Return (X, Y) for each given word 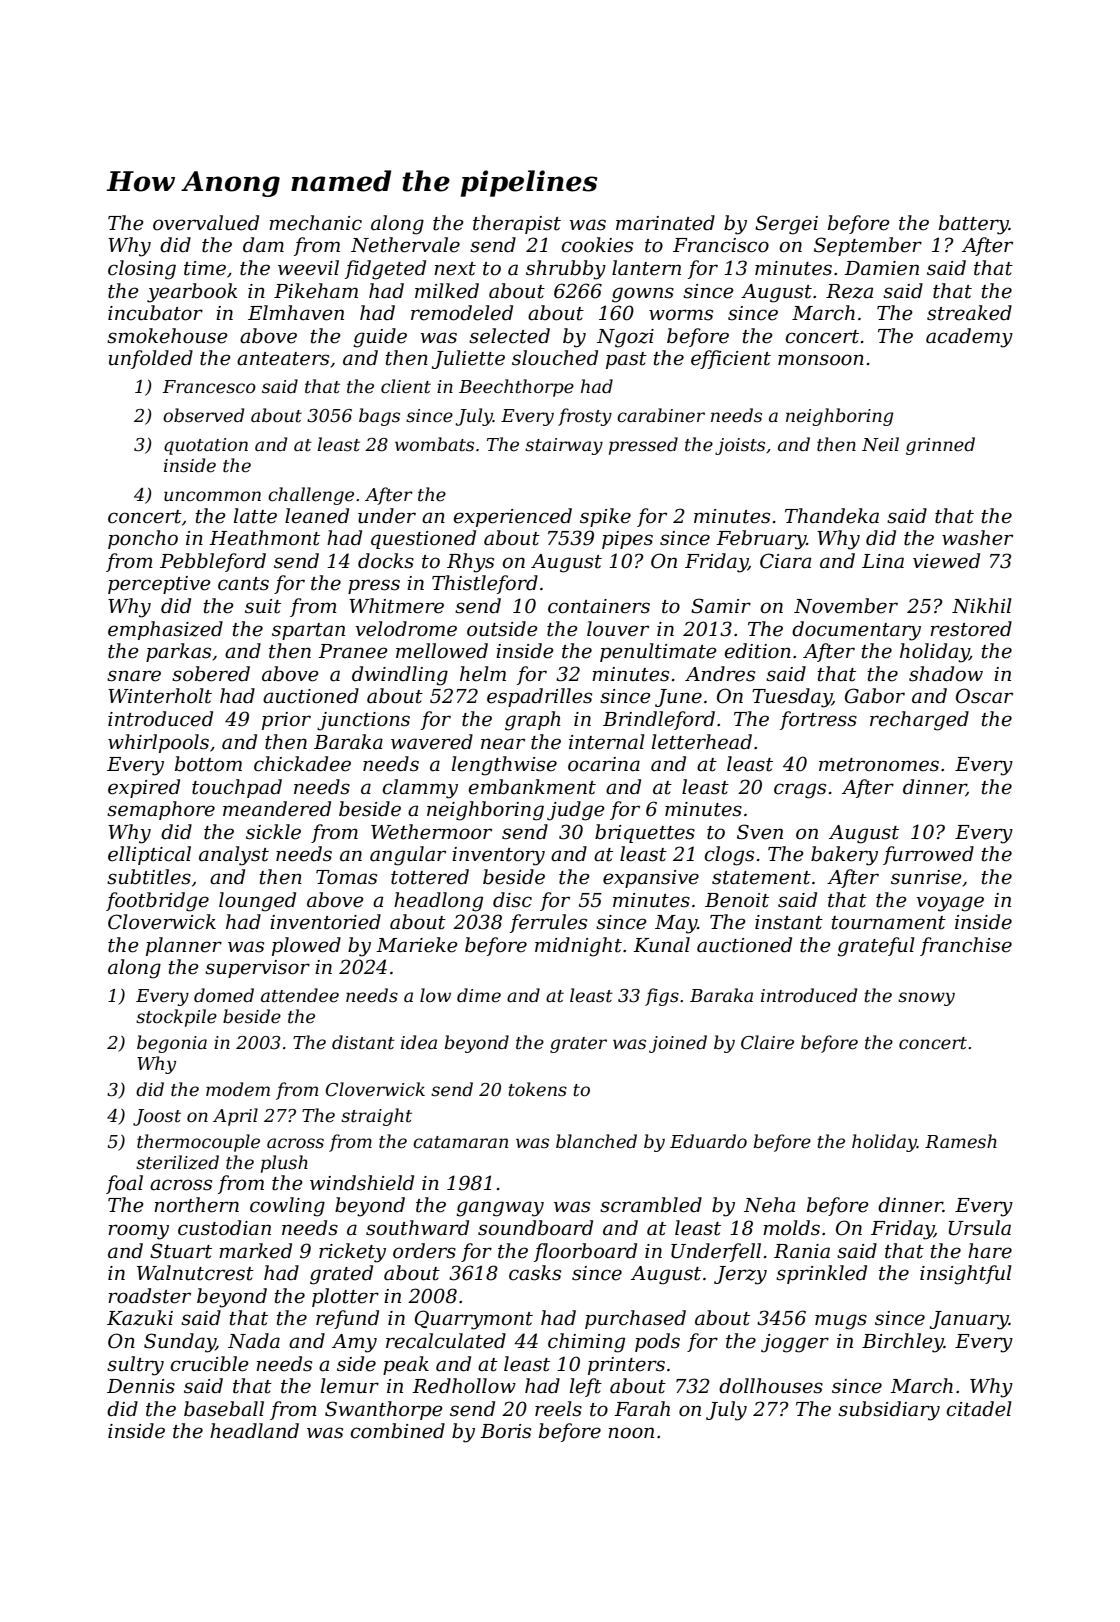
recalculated (446, 1341)
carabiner (661, 415)
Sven (760, 832)
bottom (208, 764)
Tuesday (792, 698)
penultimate (658, 652)
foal (124, 1184)
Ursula (980, 1228)
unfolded (150, 359)
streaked (969, 313)
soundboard (535, 1228)
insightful (966, 1275)
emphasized (165, 630)
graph (533, 721)
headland (254, 1431)
